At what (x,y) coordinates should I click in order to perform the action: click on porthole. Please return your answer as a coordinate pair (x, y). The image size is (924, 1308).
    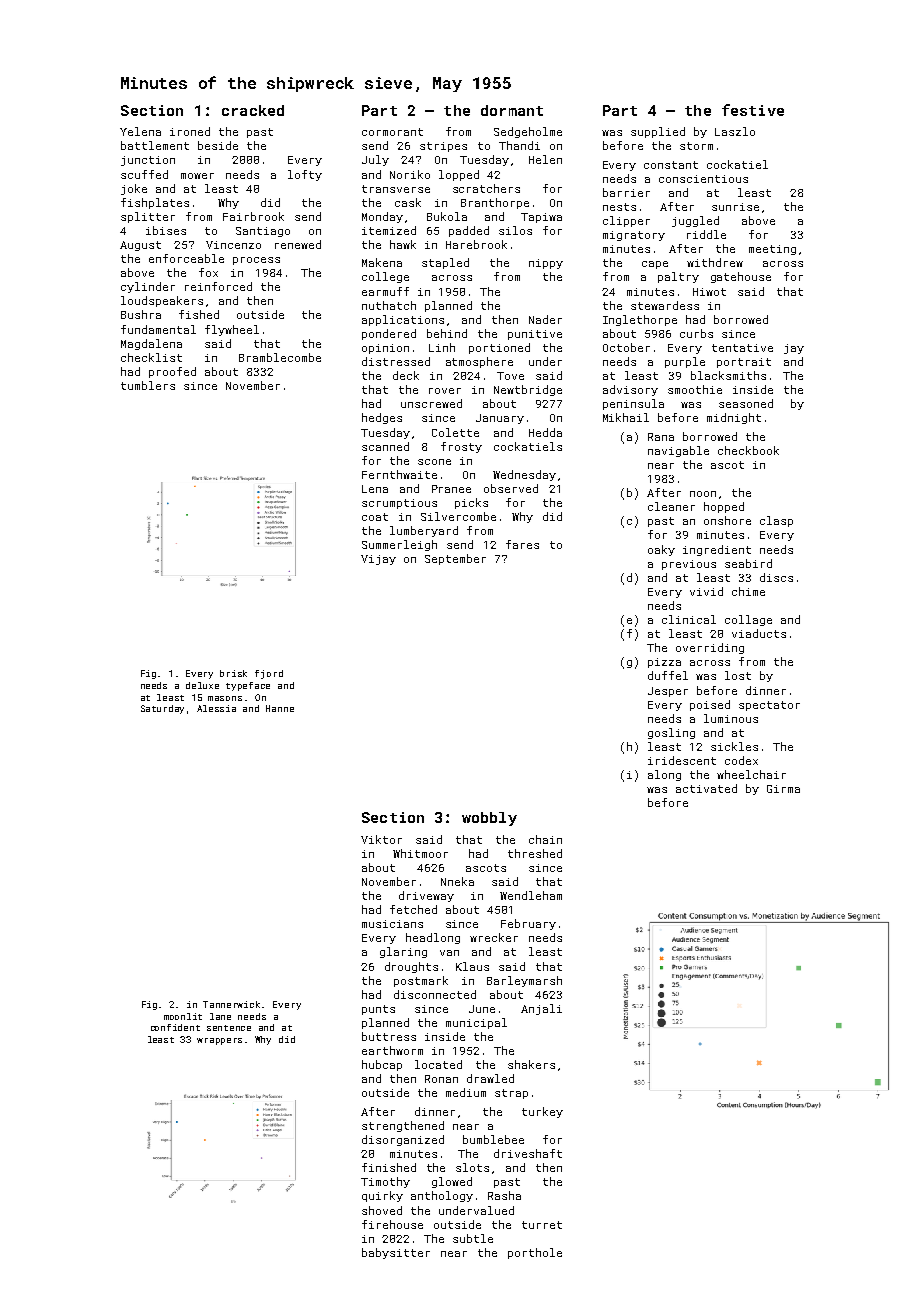
    Looking at the image, I should click on (535, 1253).
